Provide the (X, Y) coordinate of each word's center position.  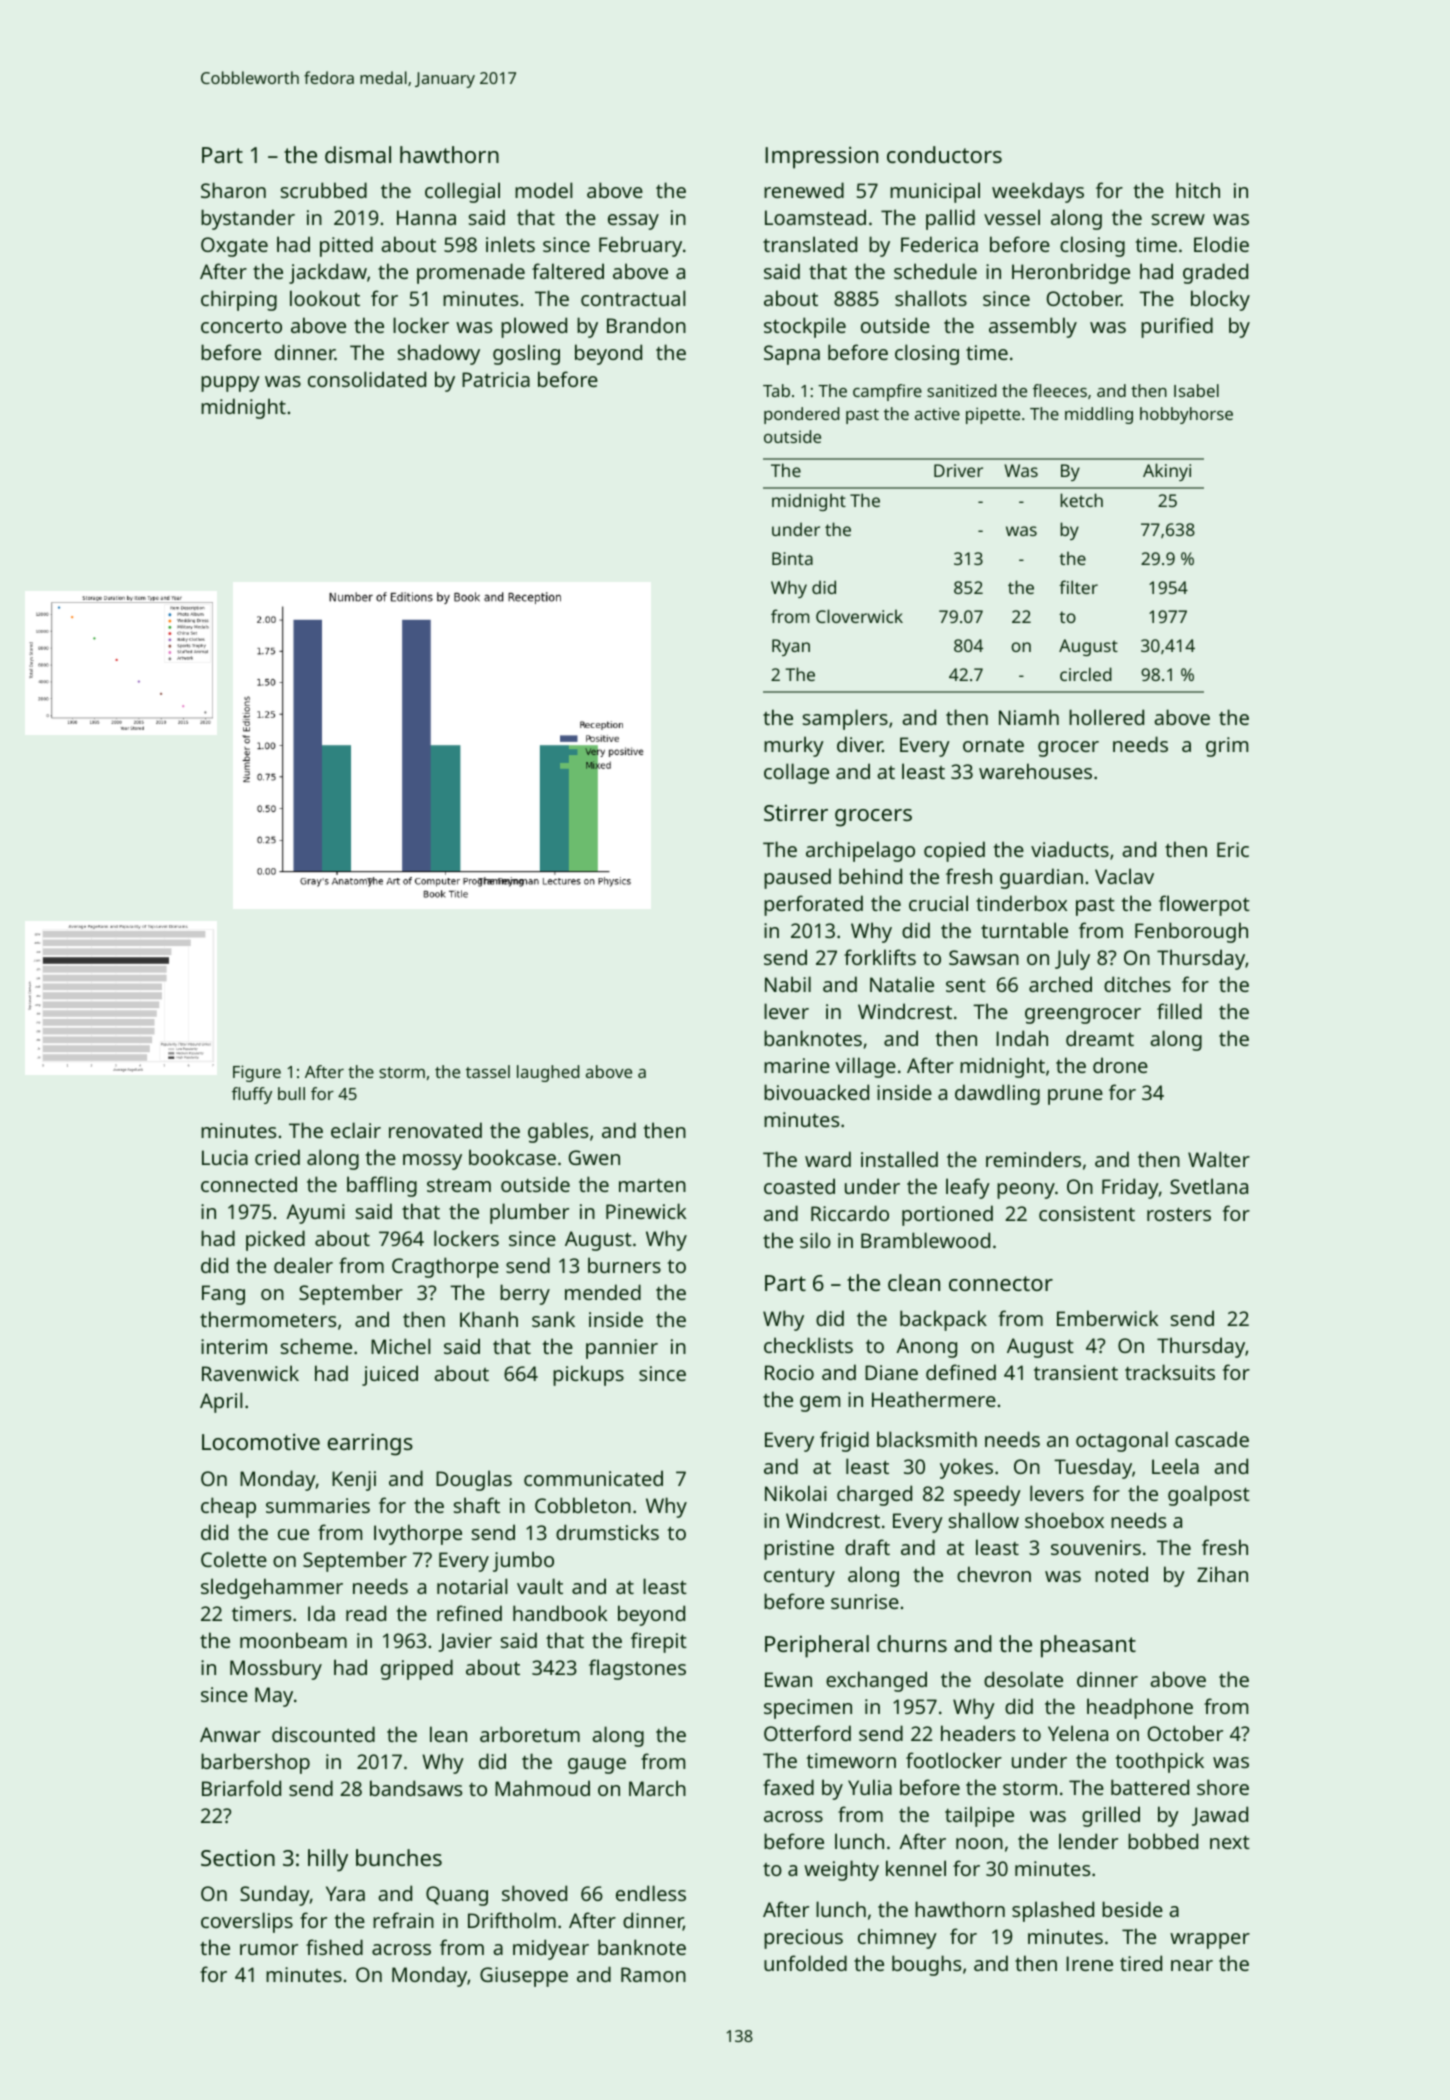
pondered (801, 415)
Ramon (653, 1974)
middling (1099, 415)
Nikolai (796, 1493)
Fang (223, 1295)
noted (1121, 1574)
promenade (471, 273)
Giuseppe (524, 1977)
